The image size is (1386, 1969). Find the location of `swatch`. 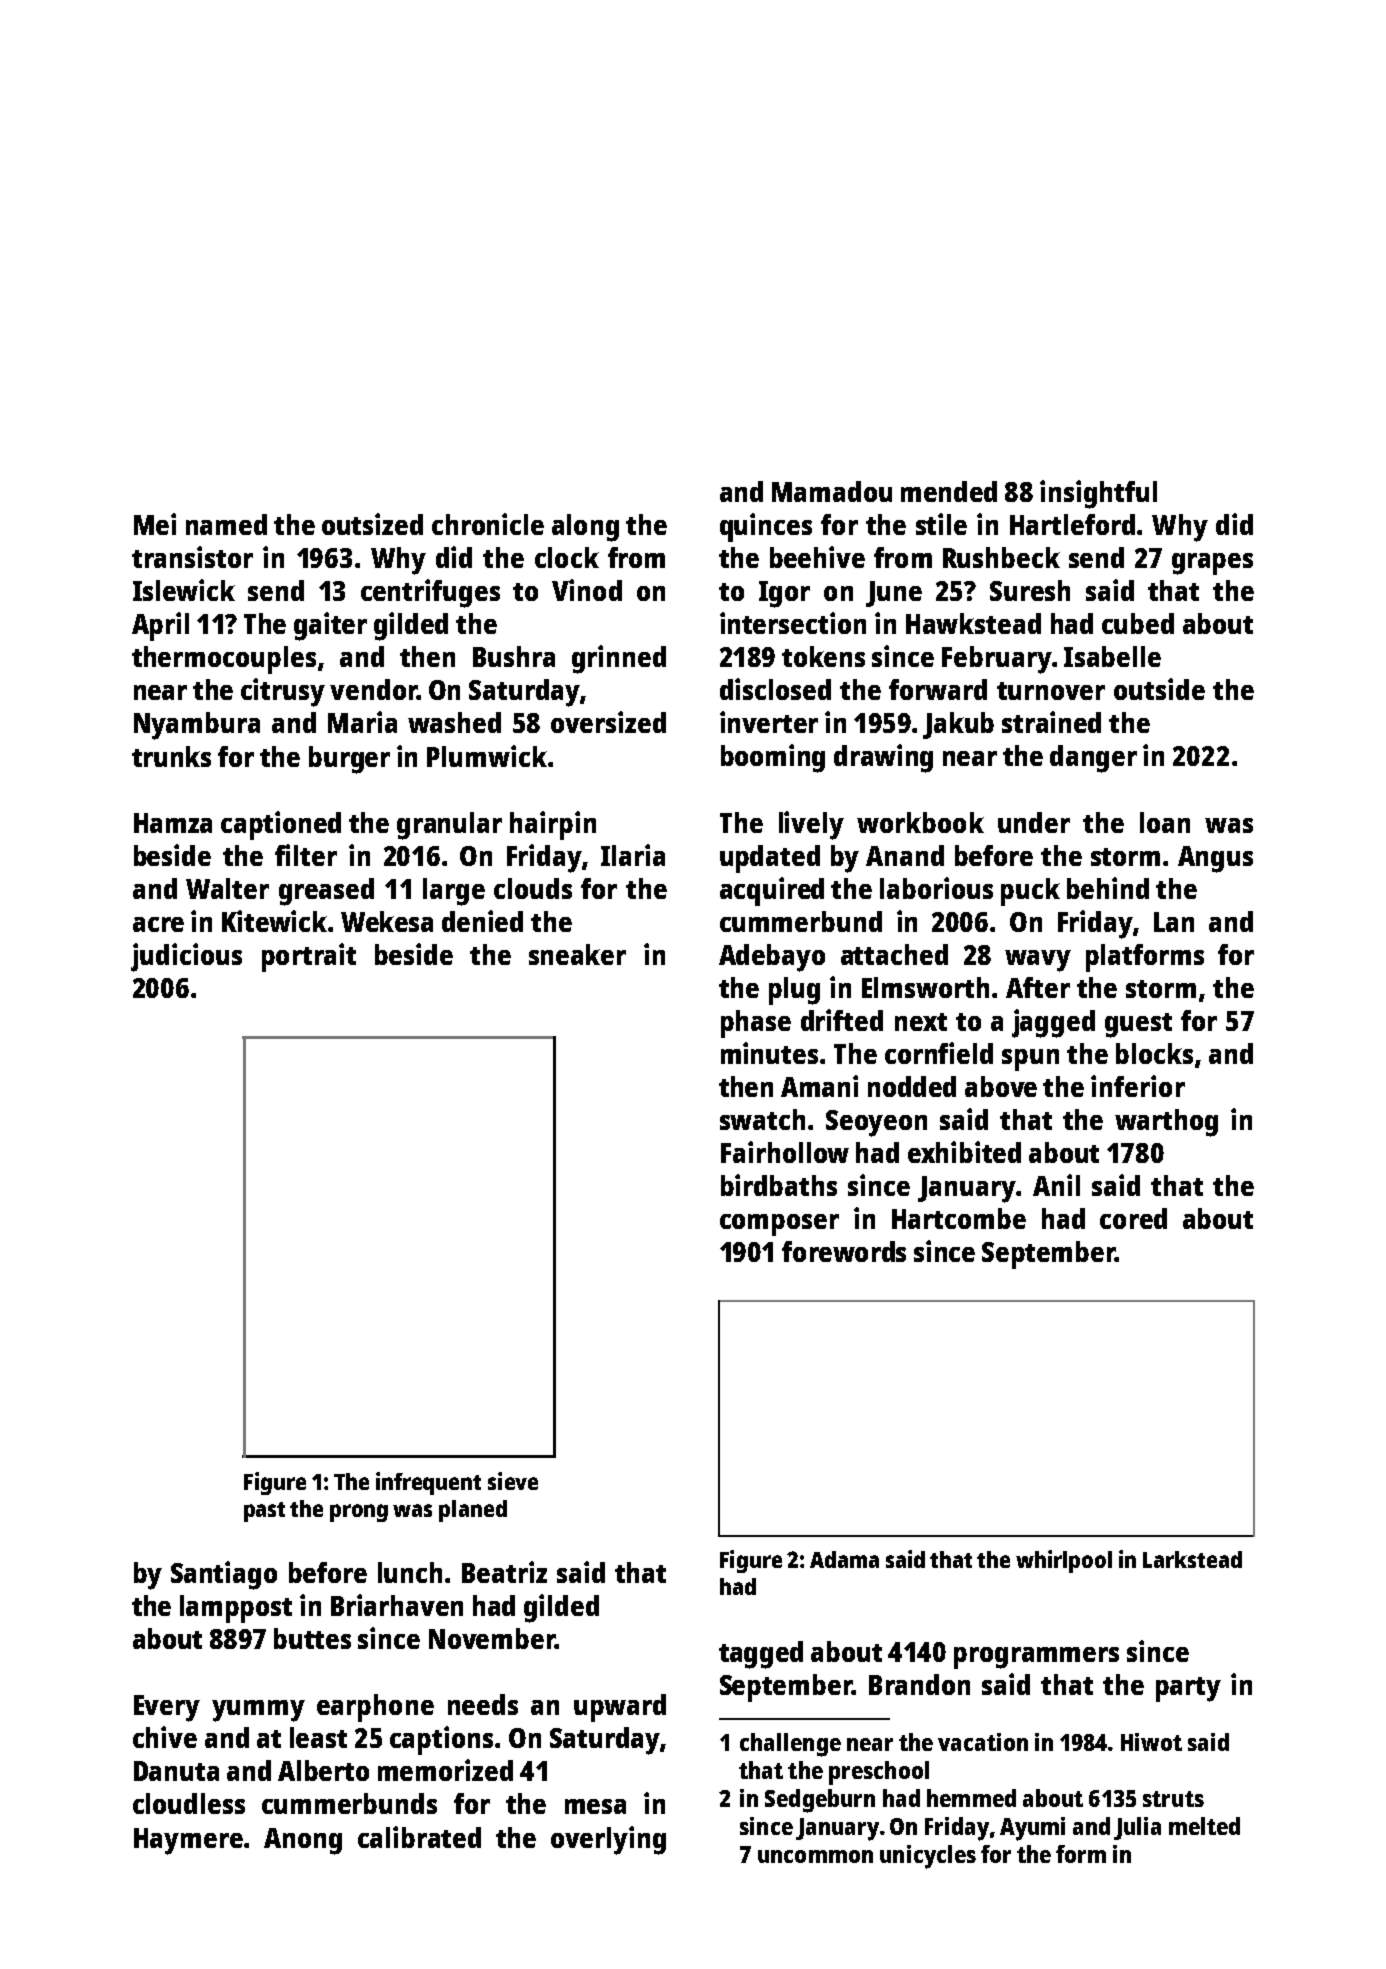

swatch is located at coordinates (762, 1119).
